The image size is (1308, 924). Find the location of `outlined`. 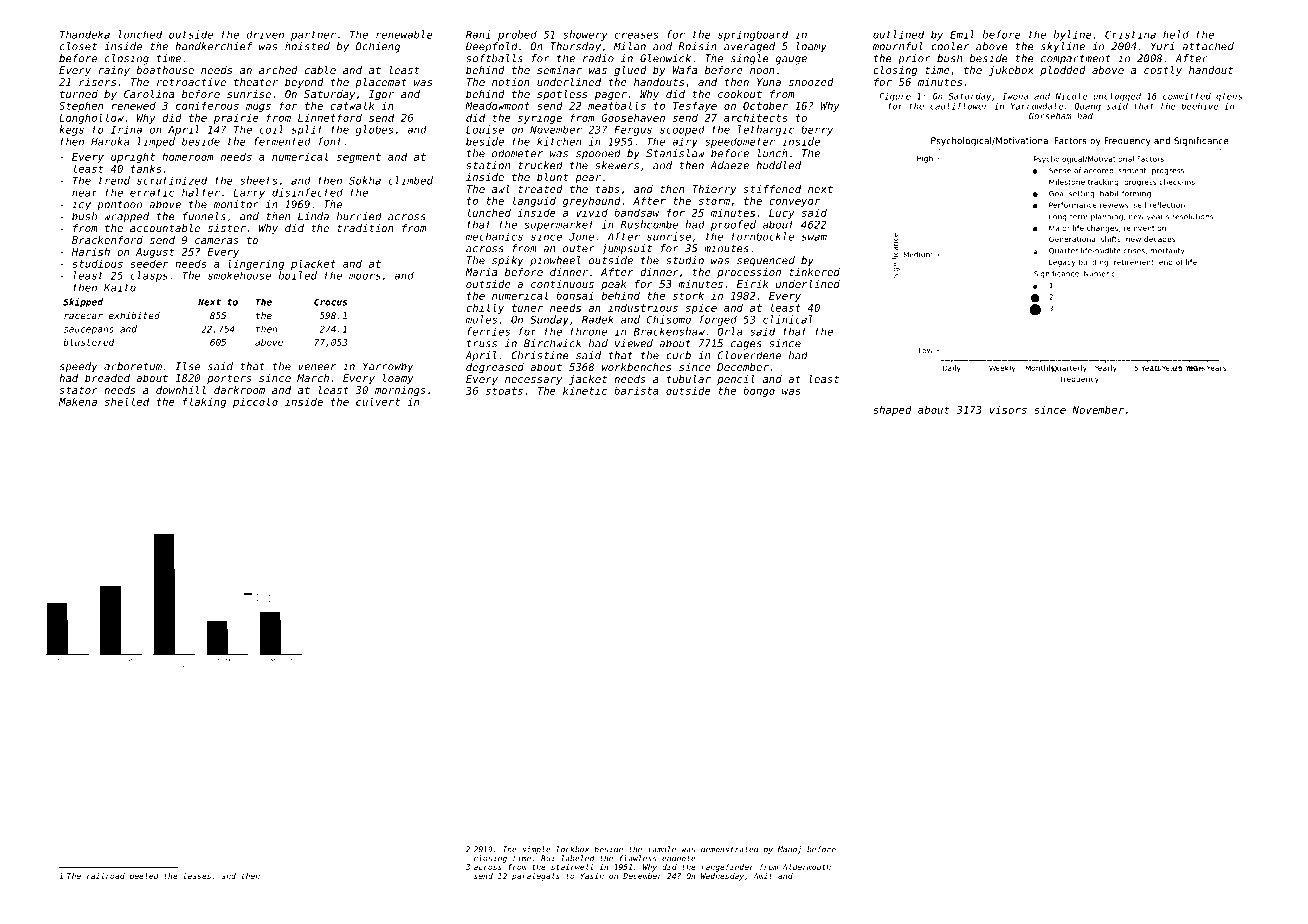

outlined is located at coordinates (898, 34).
